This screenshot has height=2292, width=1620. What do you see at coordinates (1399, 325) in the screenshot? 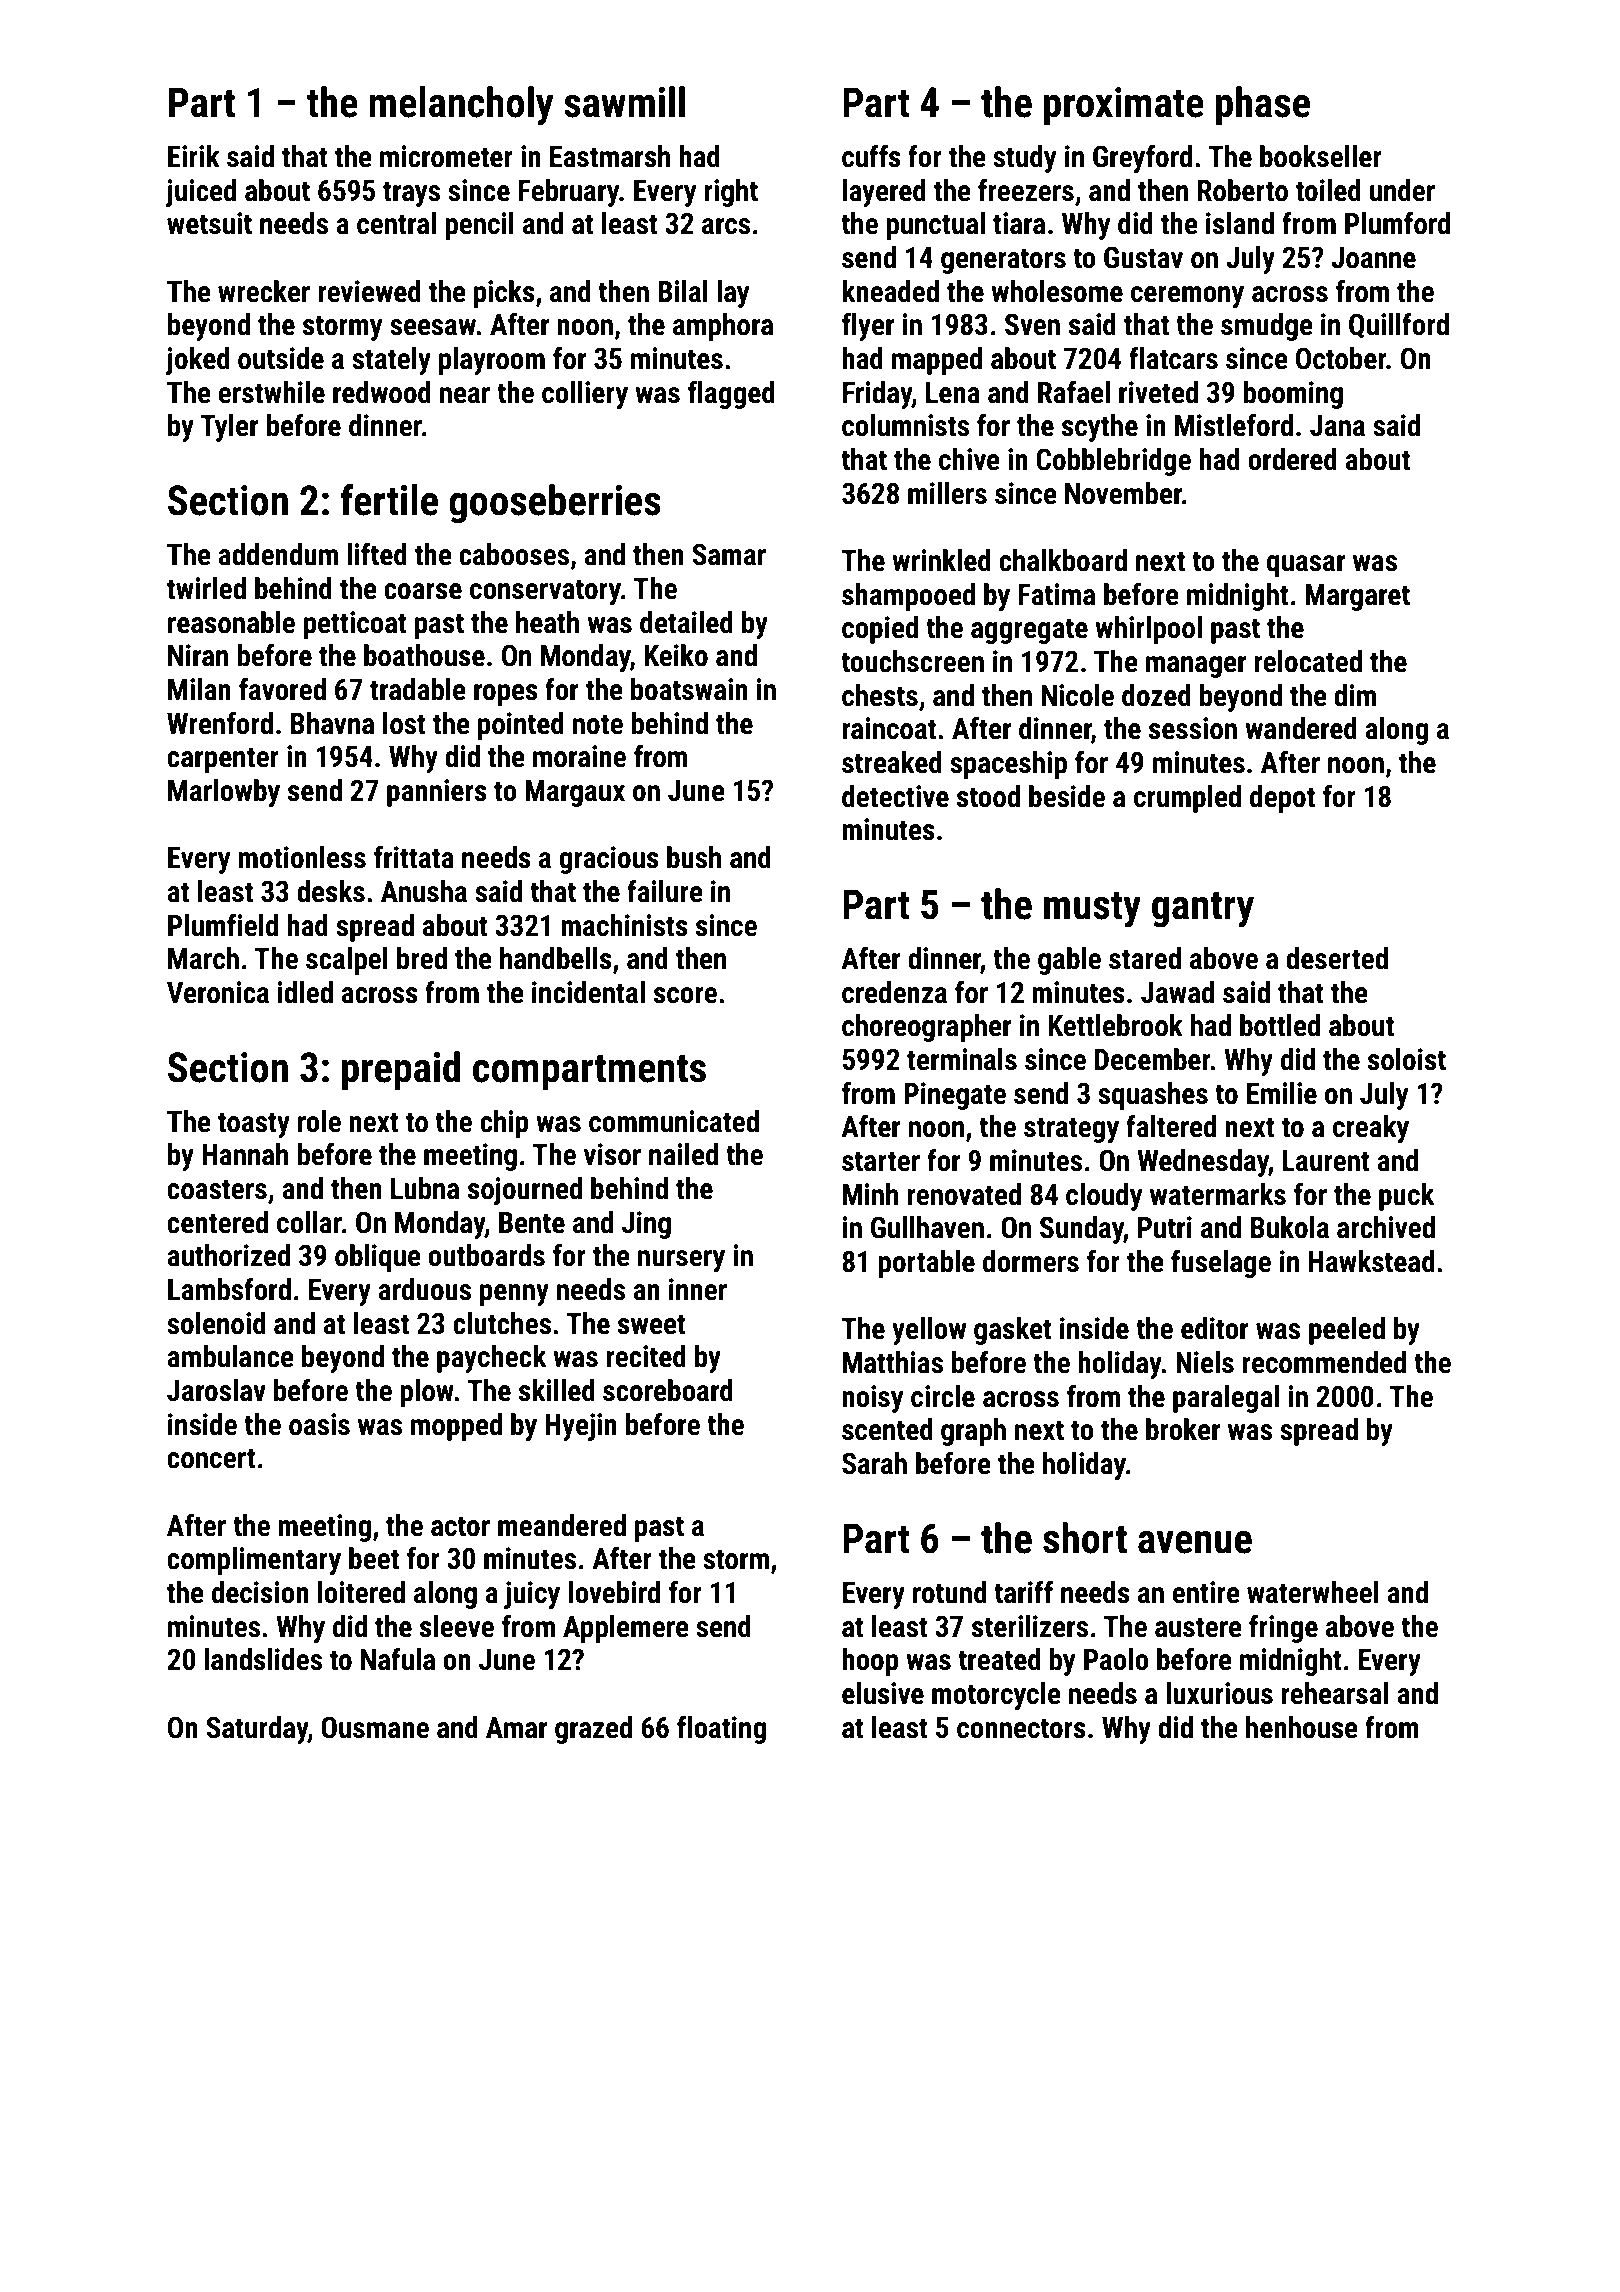
I see `Quillford` at bounding box center [1399, 325].
